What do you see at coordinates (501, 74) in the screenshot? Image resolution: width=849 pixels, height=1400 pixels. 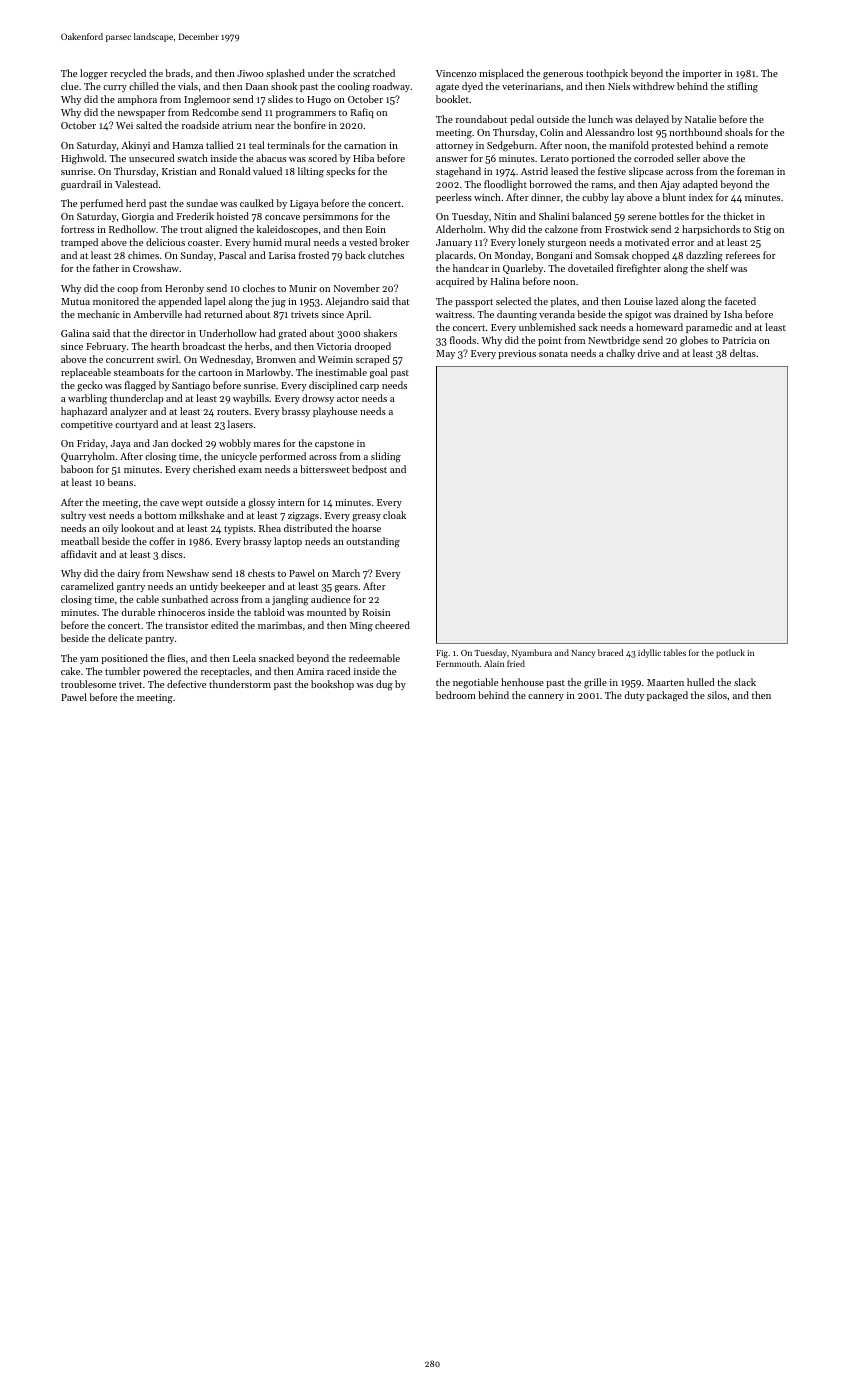 I see `misplaced` at bounding box center [501, 74].
